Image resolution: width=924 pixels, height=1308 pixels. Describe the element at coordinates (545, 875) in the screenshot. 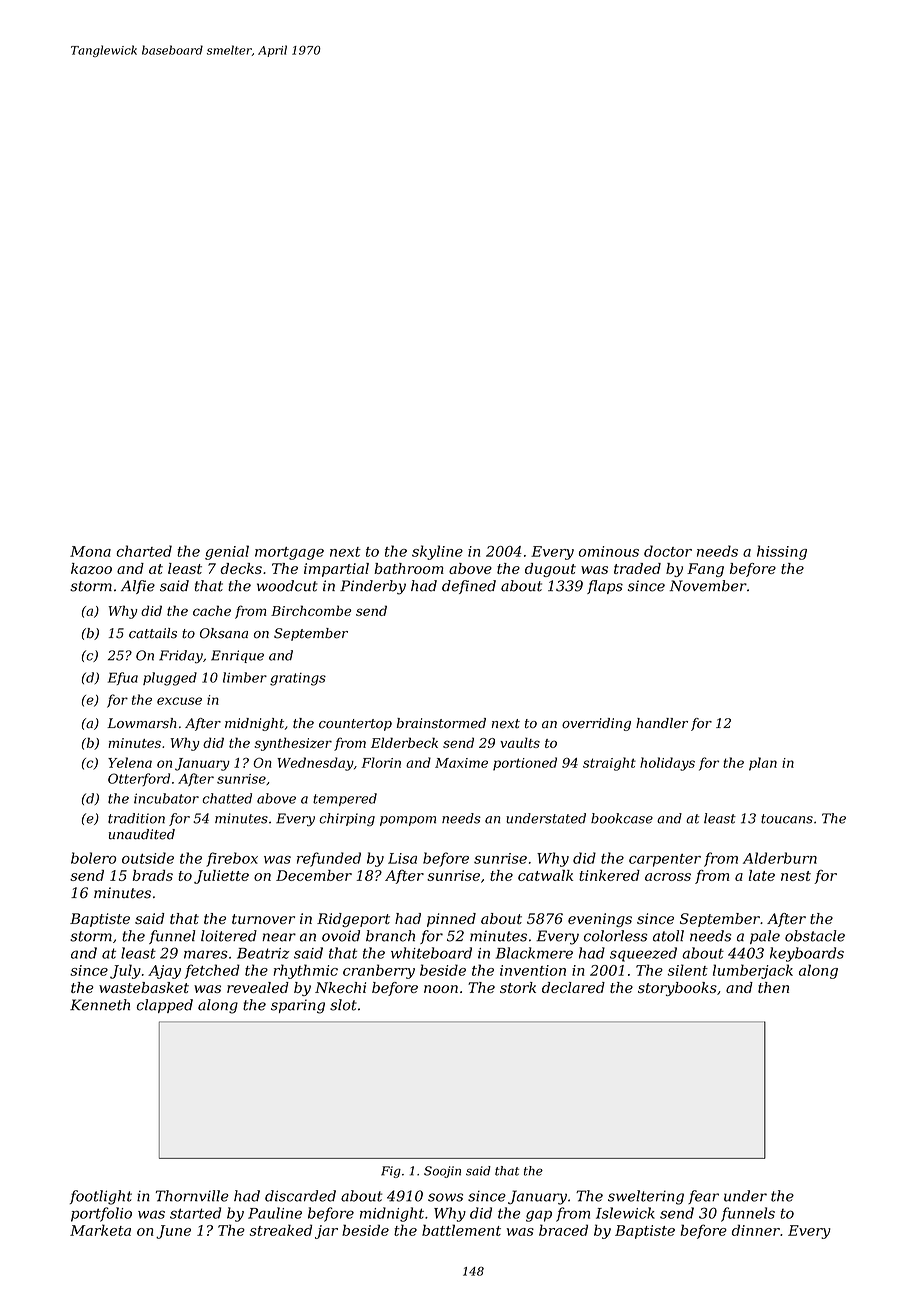

I see `catwalk` at that location.
